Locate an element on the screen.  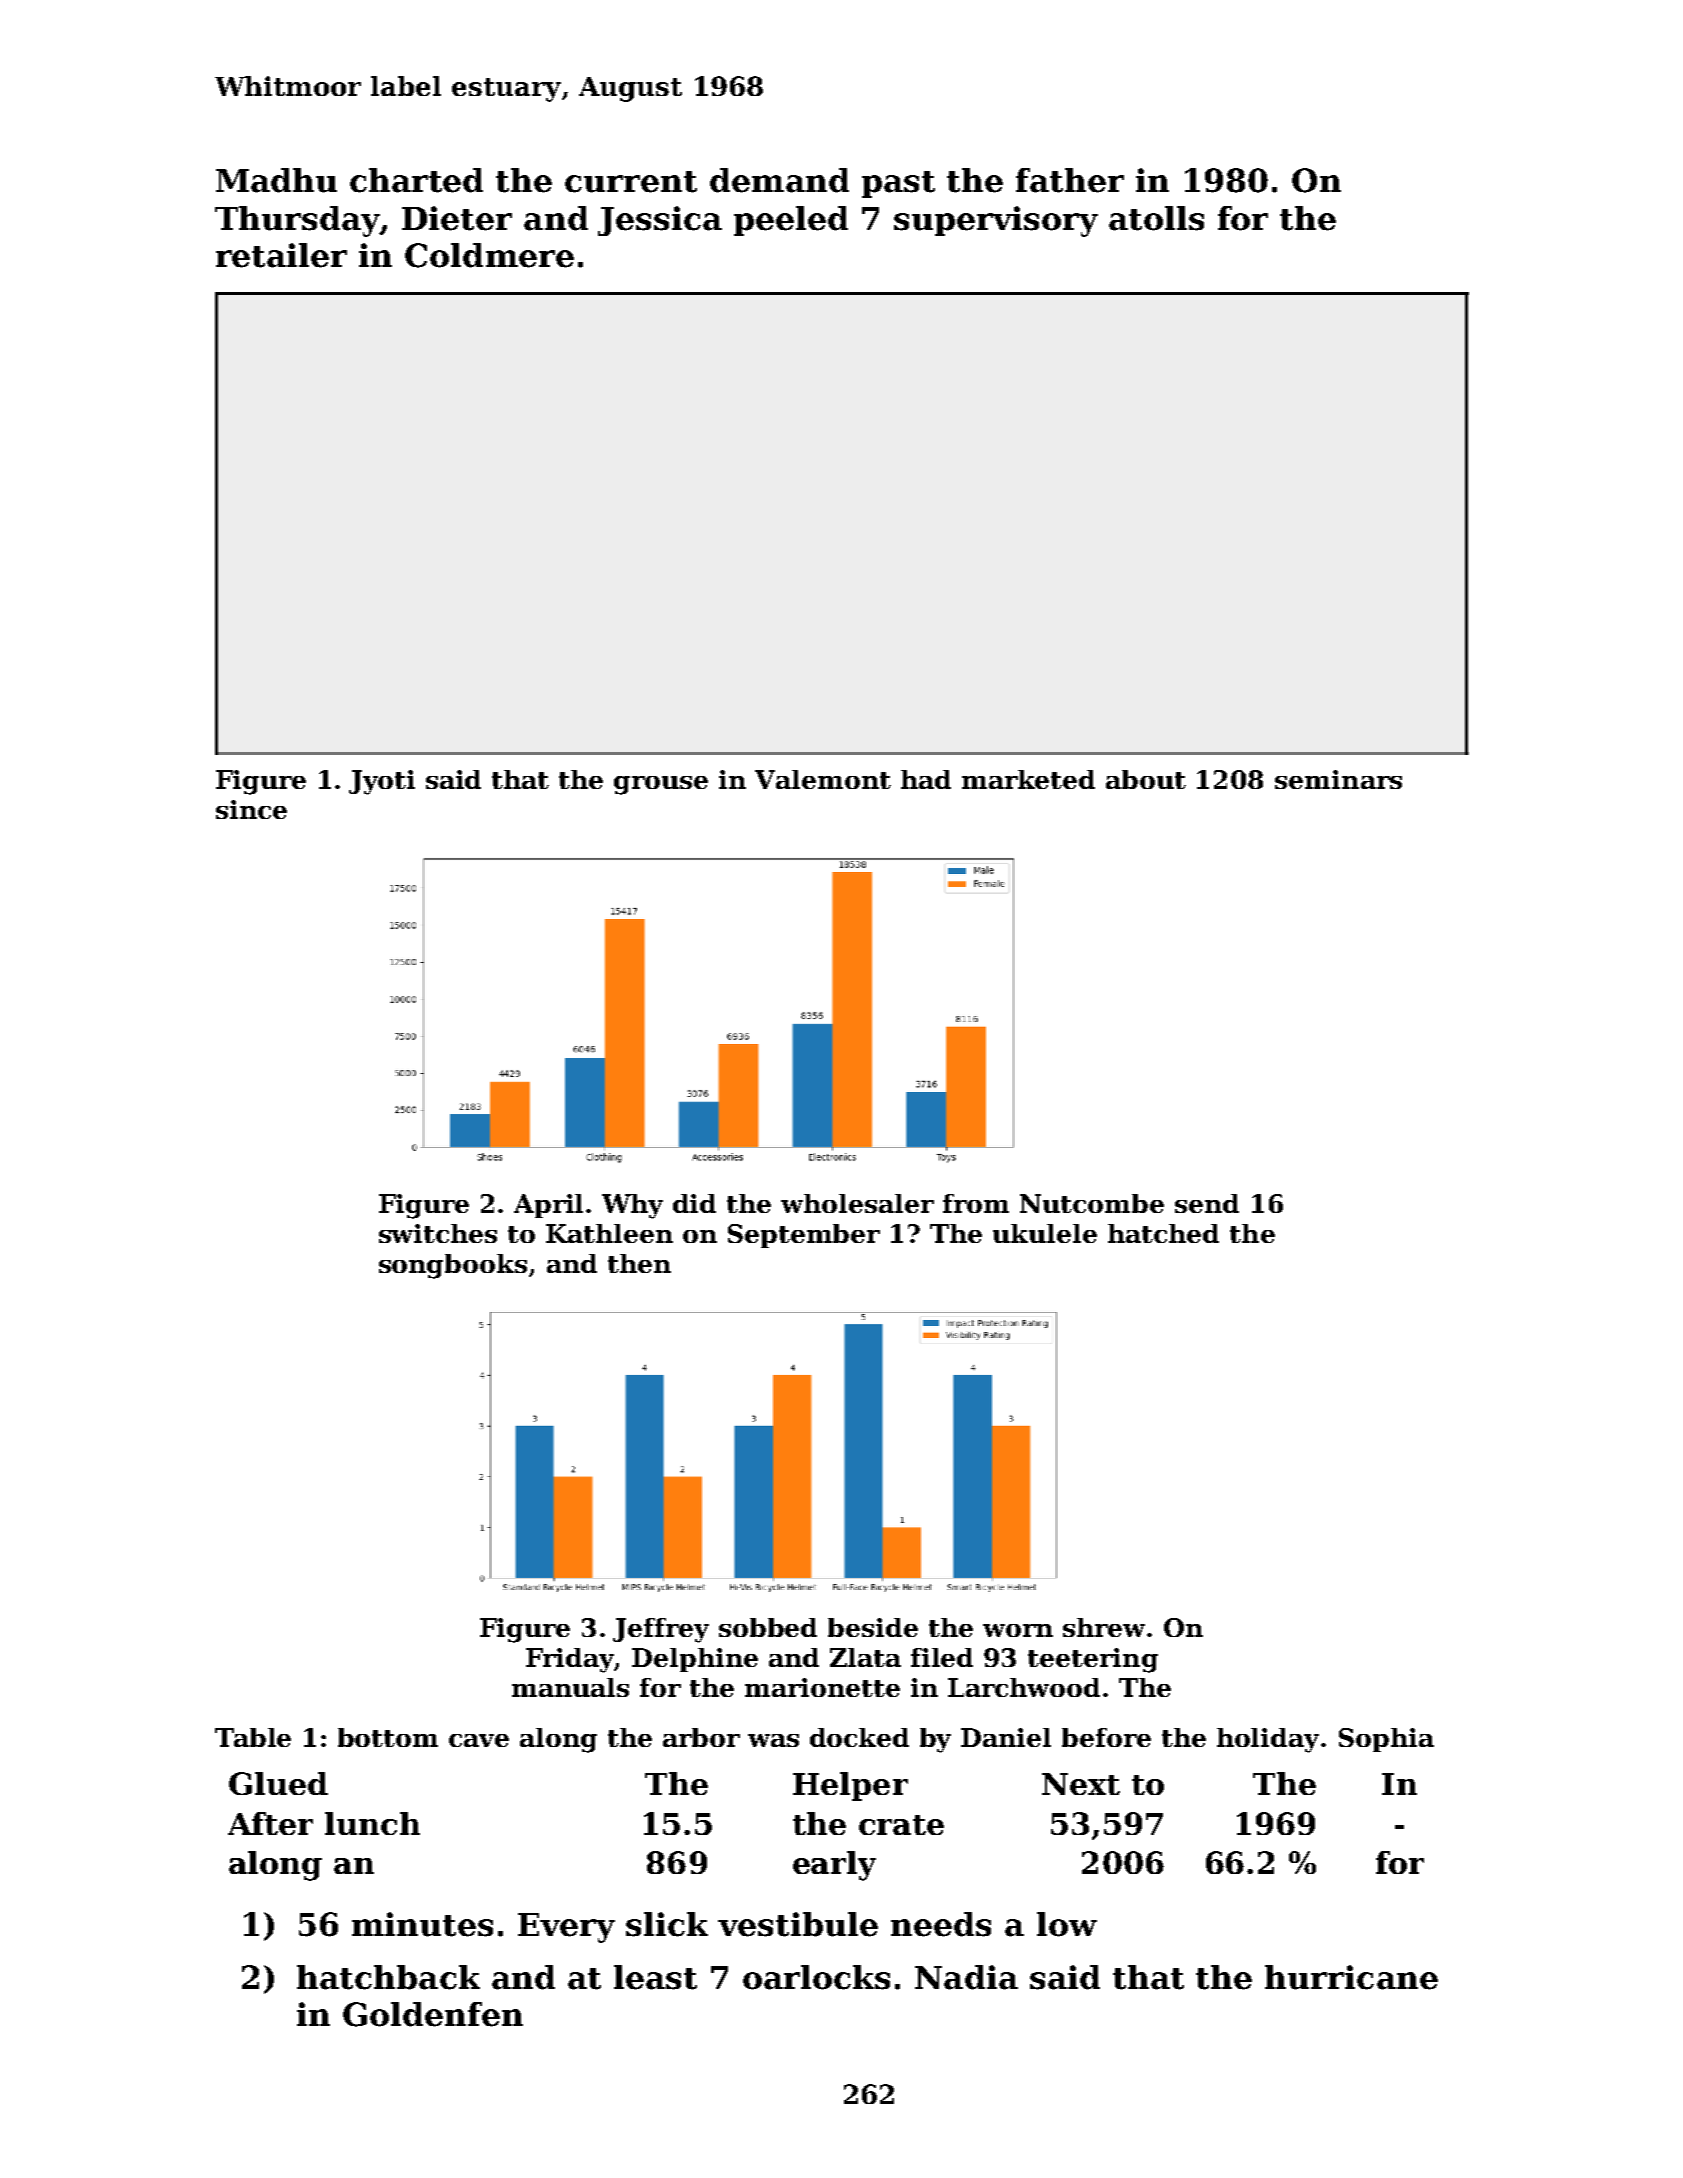
Jessica is located at coordinates (660, 221).
